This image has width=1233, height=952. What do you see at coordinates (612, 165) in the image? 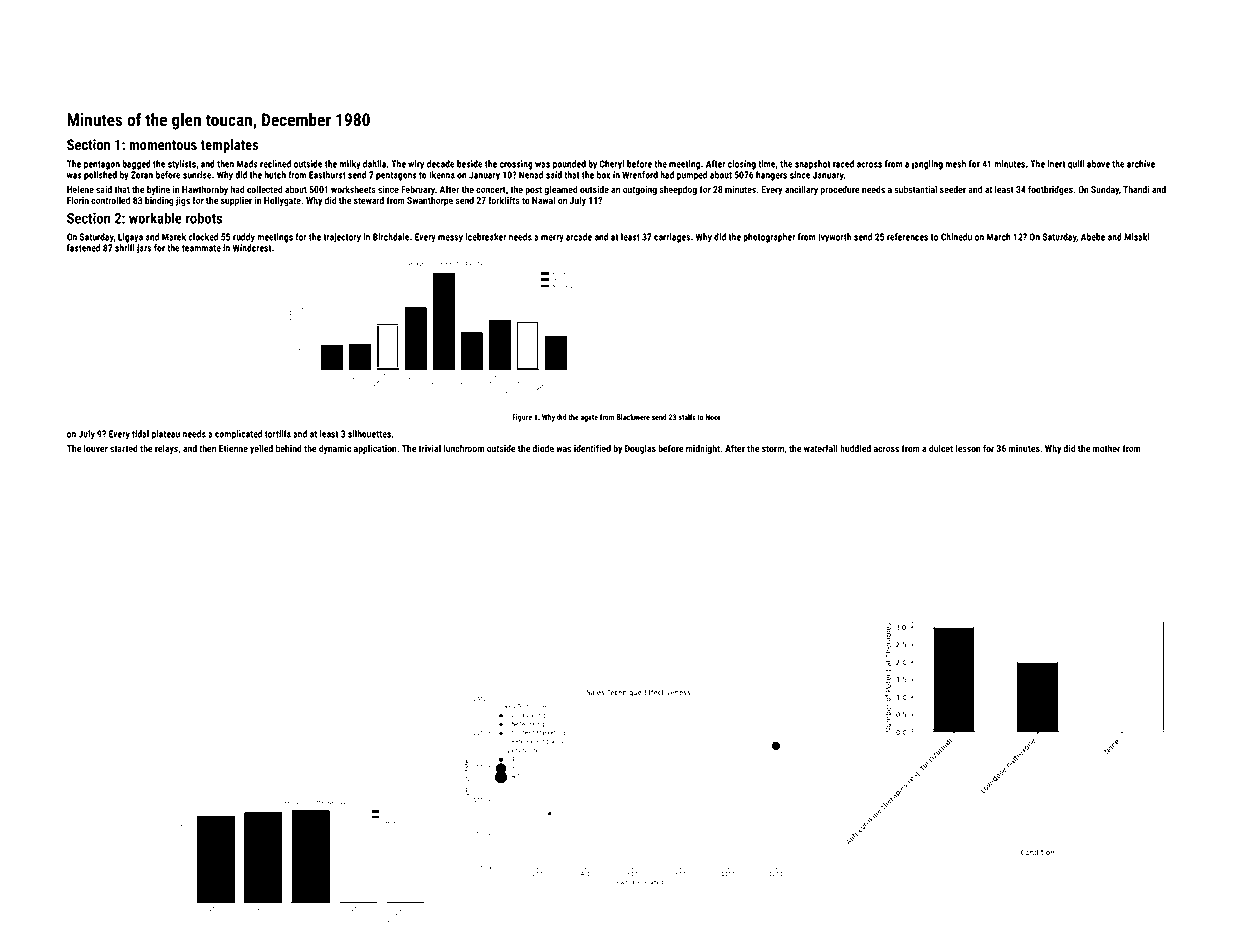
I see `Cheryl` at bounding box center [612, 165].
